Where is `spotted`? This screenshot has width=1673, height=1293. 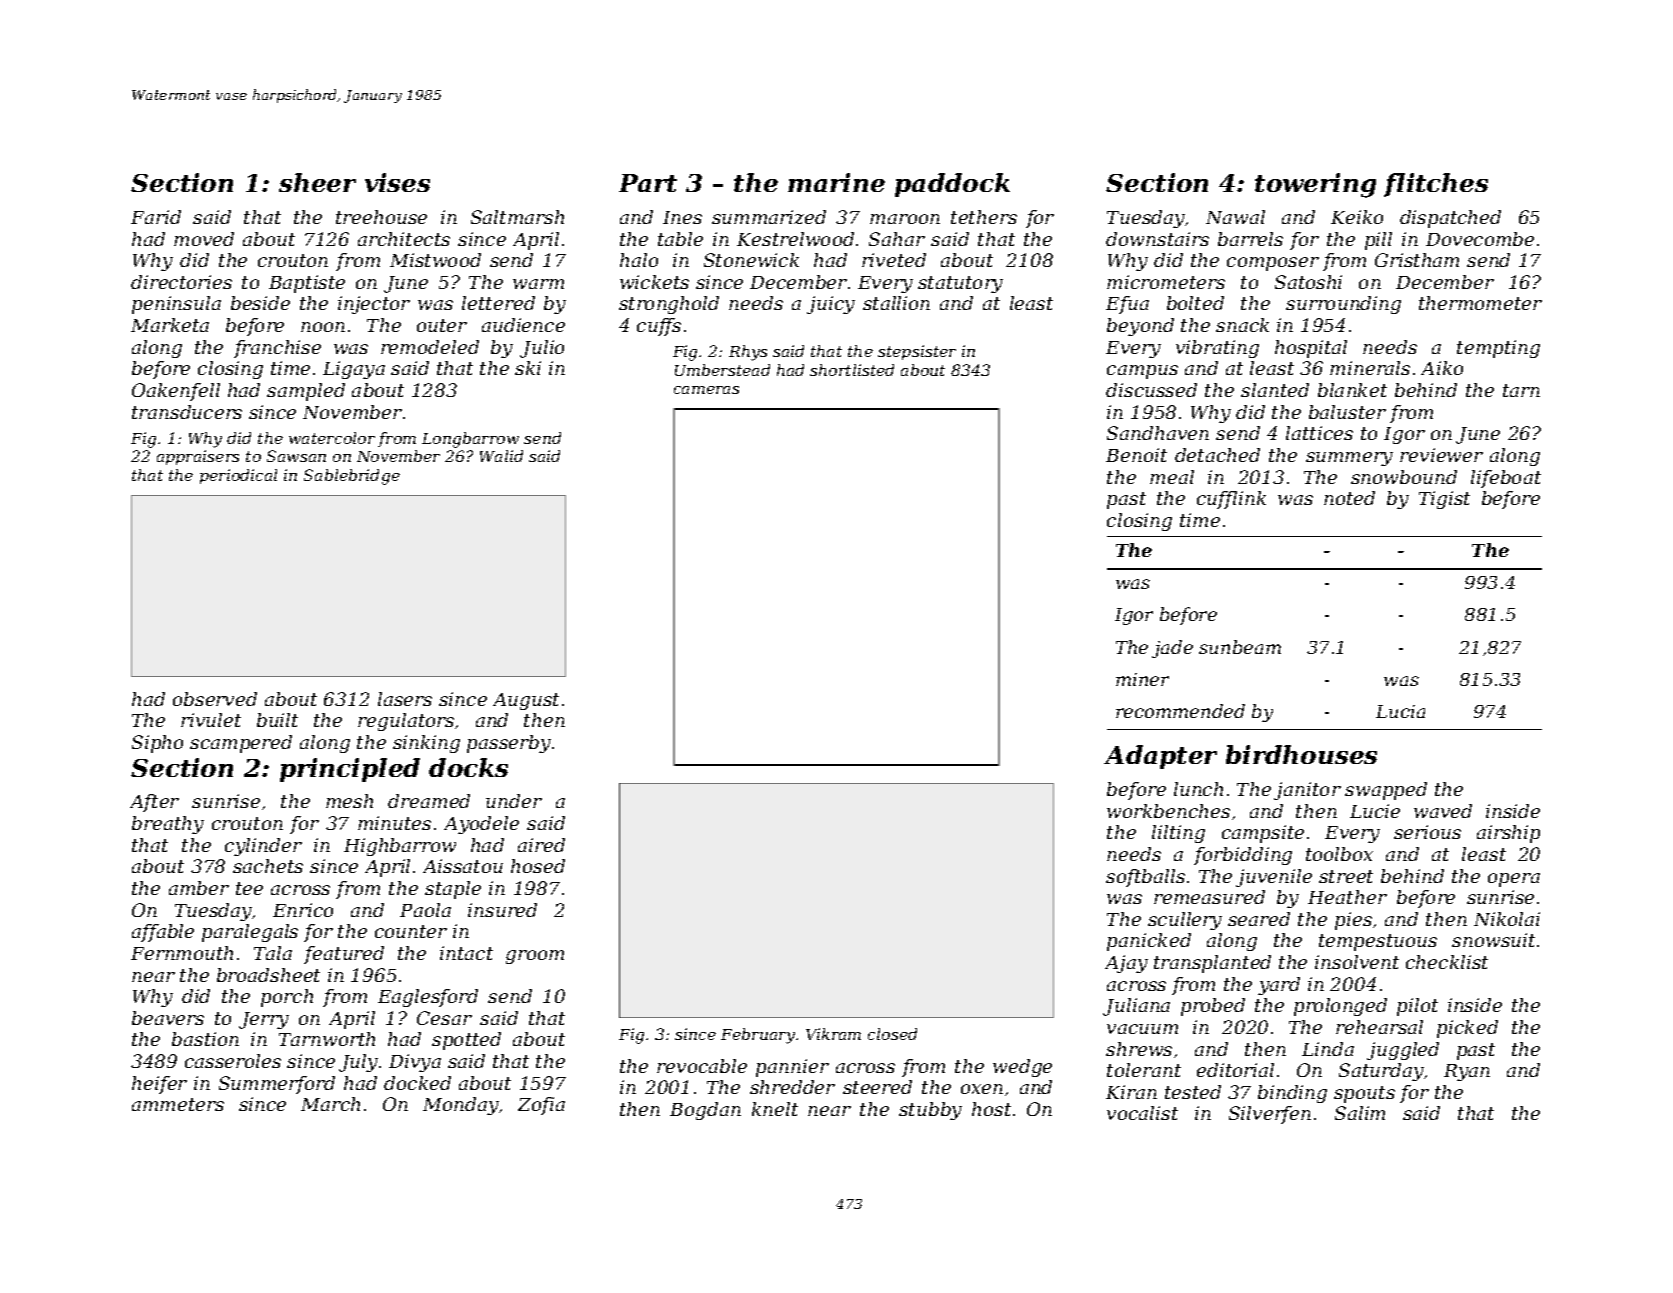 spotted is located at coordinates (466, 1041).
